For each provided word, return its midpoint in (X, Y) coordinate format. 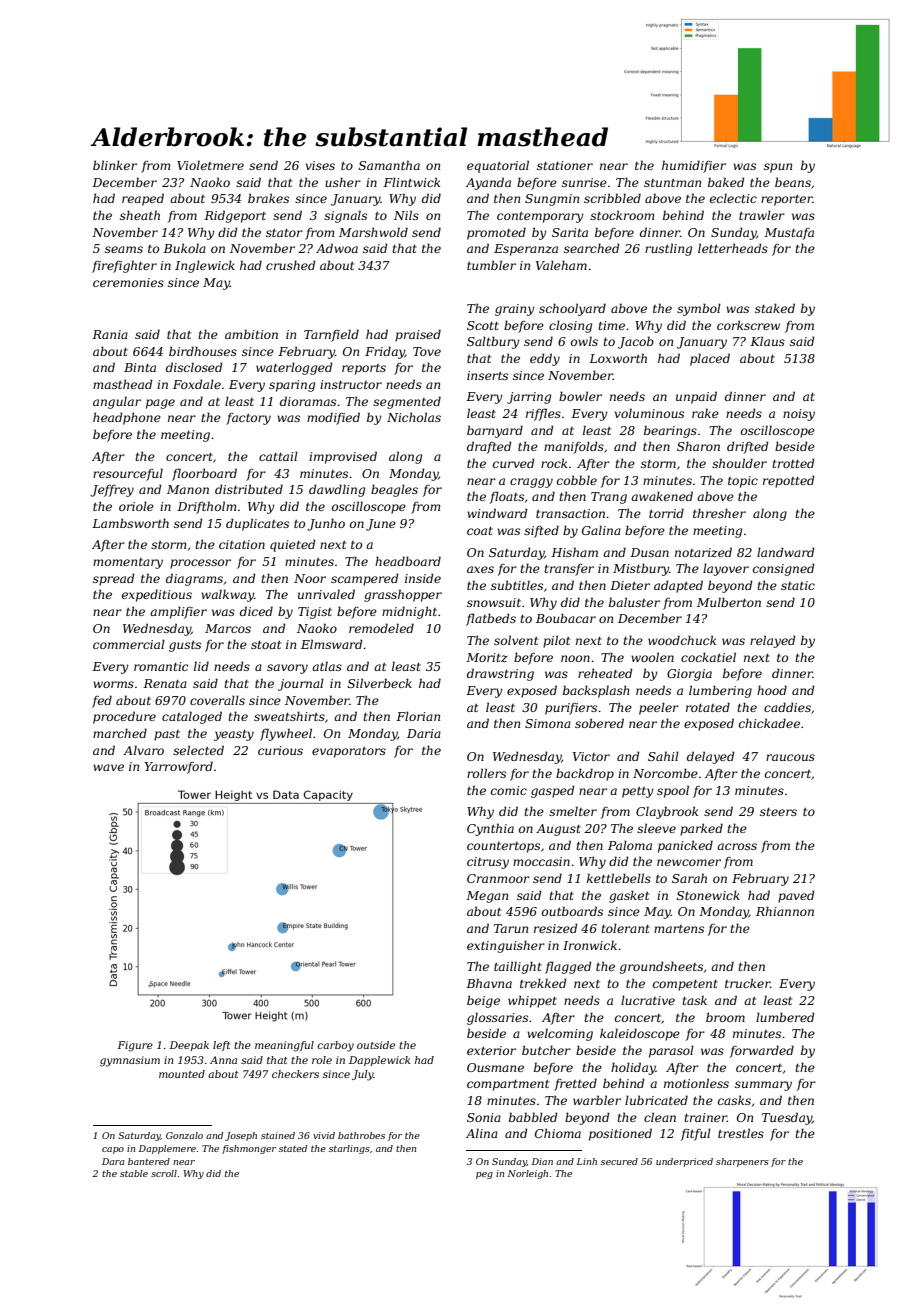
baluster (634, 602)
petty (638, 792)
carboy (335, 1046)
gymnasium (130, 1061)
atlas (327, 666)
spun (778, 168)
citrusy (488, 863)
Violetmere (210, 165)
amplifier (178, 612)
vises (320, 165)
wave (108, 767)
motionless (696, 1083)
